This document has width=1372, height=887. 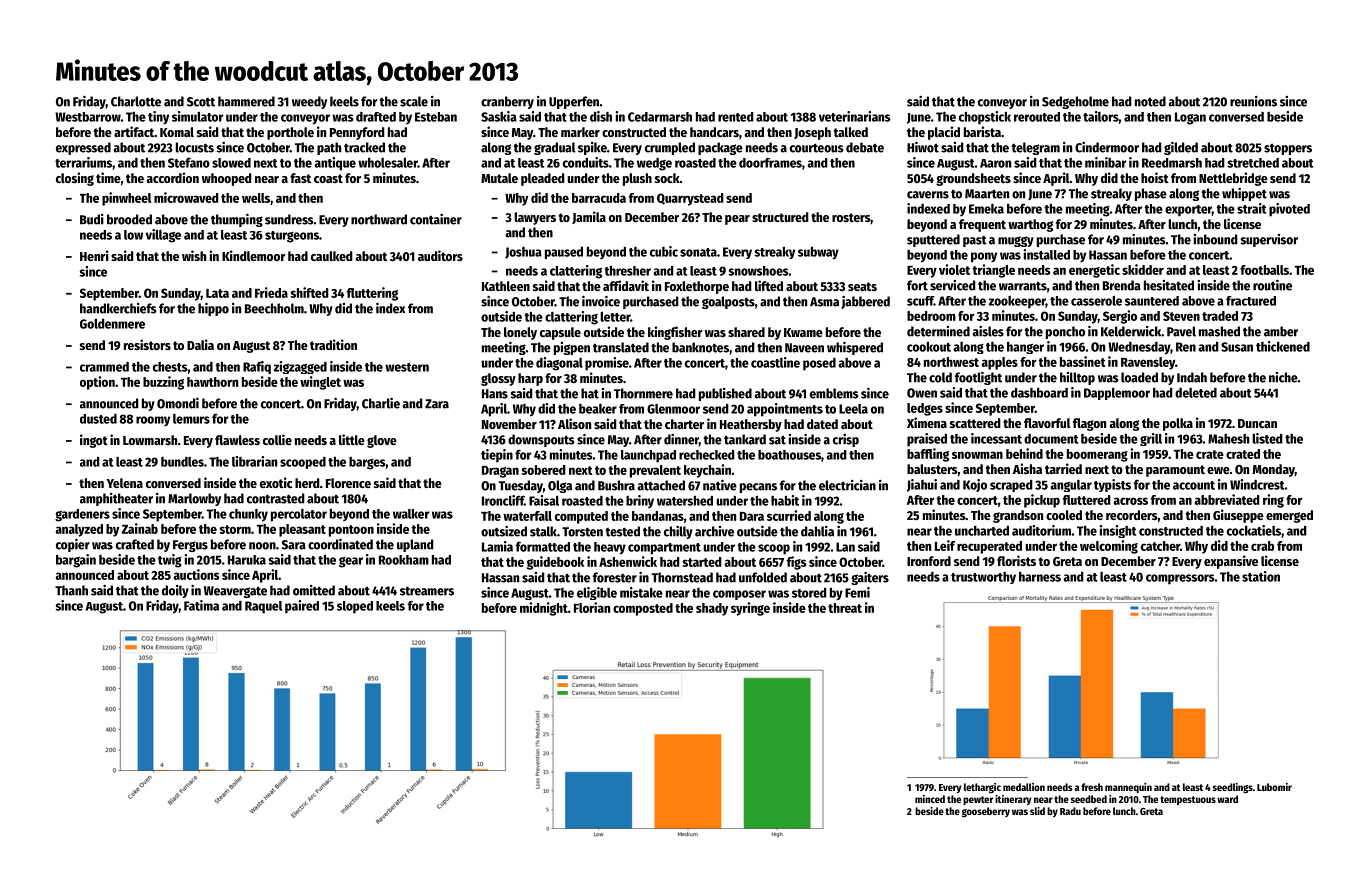 What do you see at coordinates (520, 333) in the document?
I see `lonely` at bounding box center [520, 333].
